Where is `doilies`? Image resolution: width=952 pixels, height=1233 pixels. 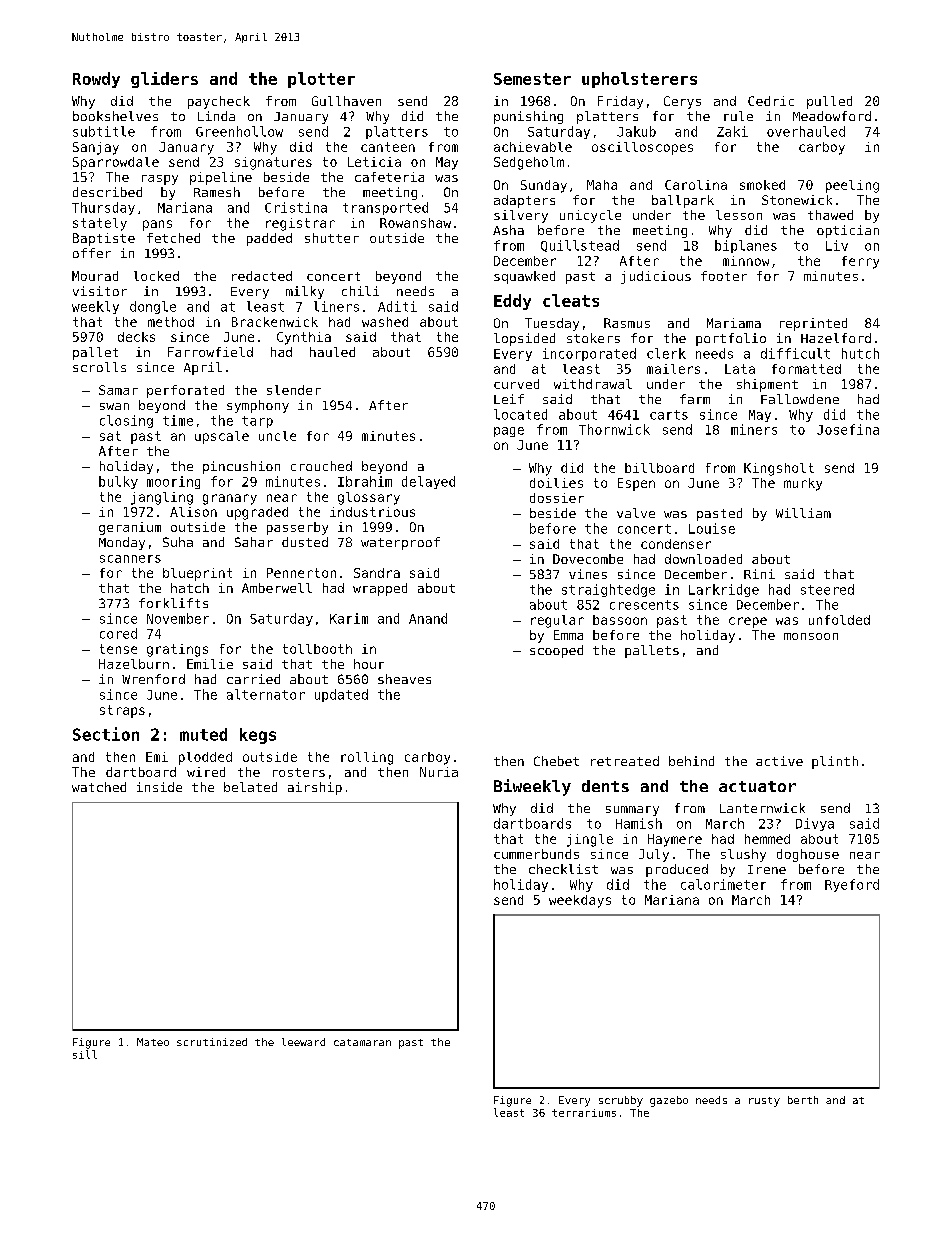
doilies is located at coordinates (556, 483).
